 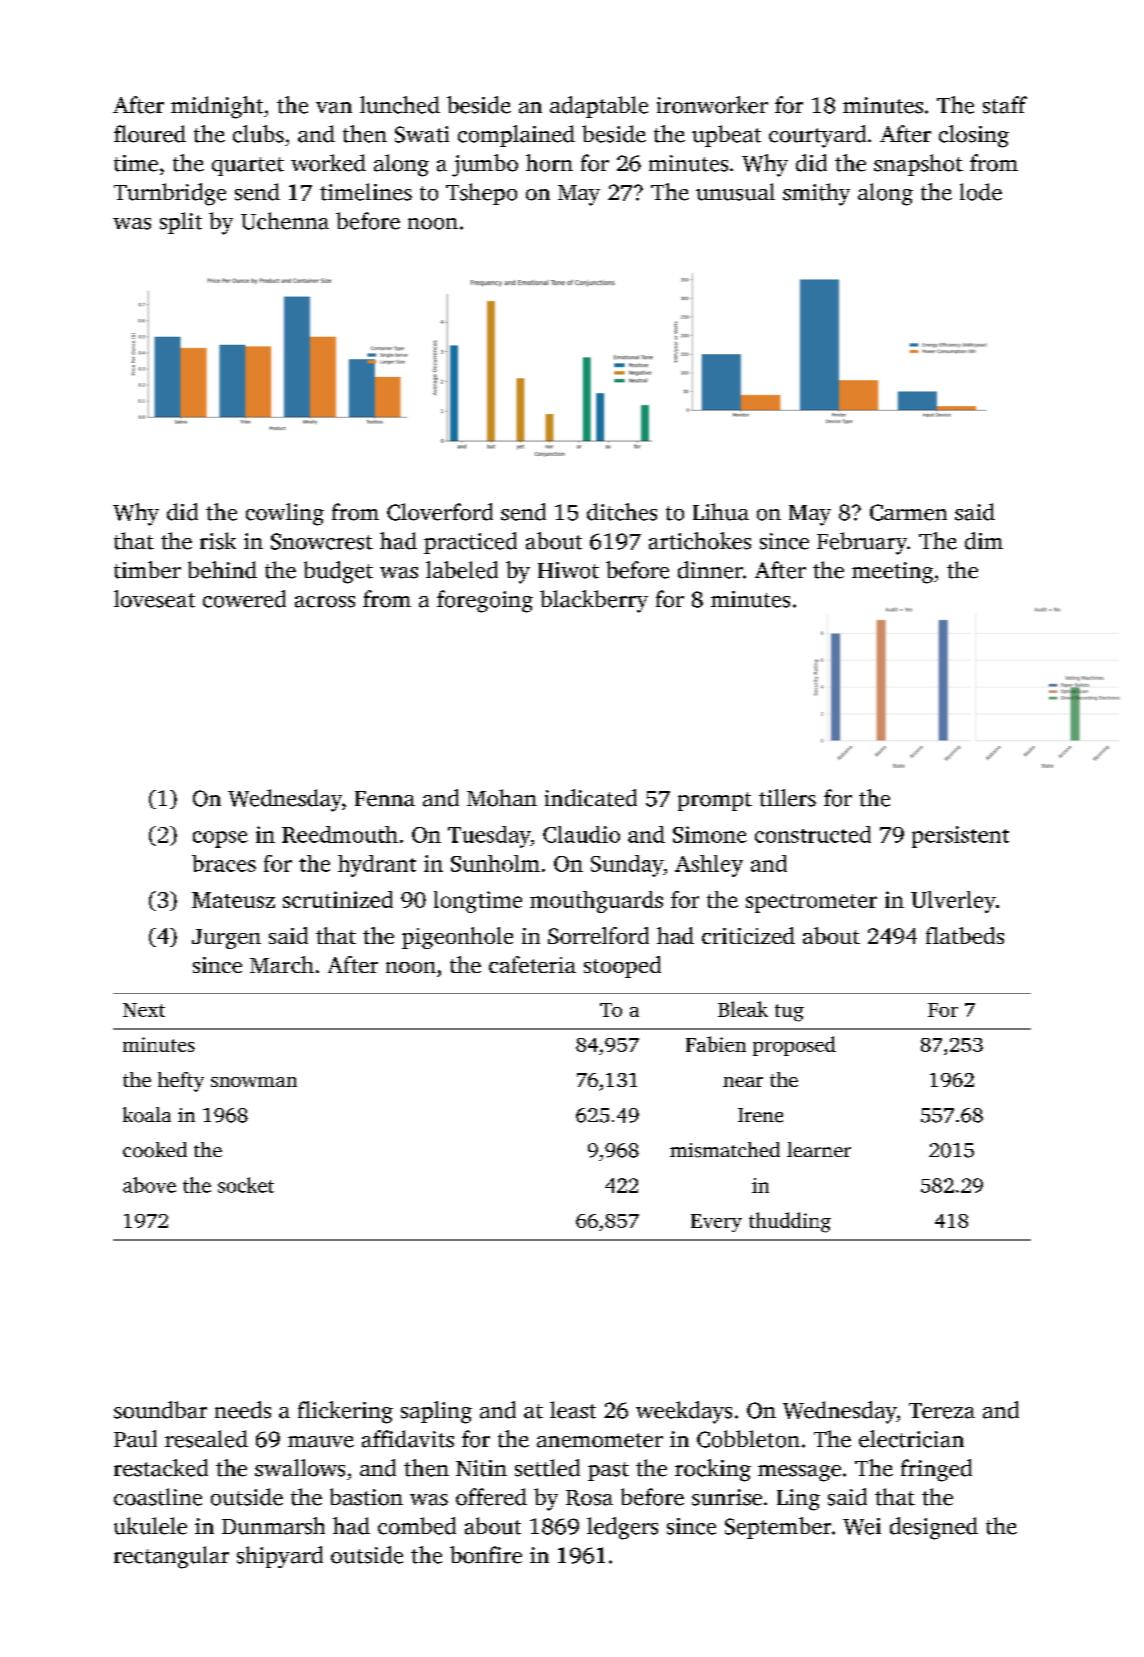 What do you see at coordinates (748, 935) in the screenshot?
I see `criticized` at bounding box center [748, 935].
